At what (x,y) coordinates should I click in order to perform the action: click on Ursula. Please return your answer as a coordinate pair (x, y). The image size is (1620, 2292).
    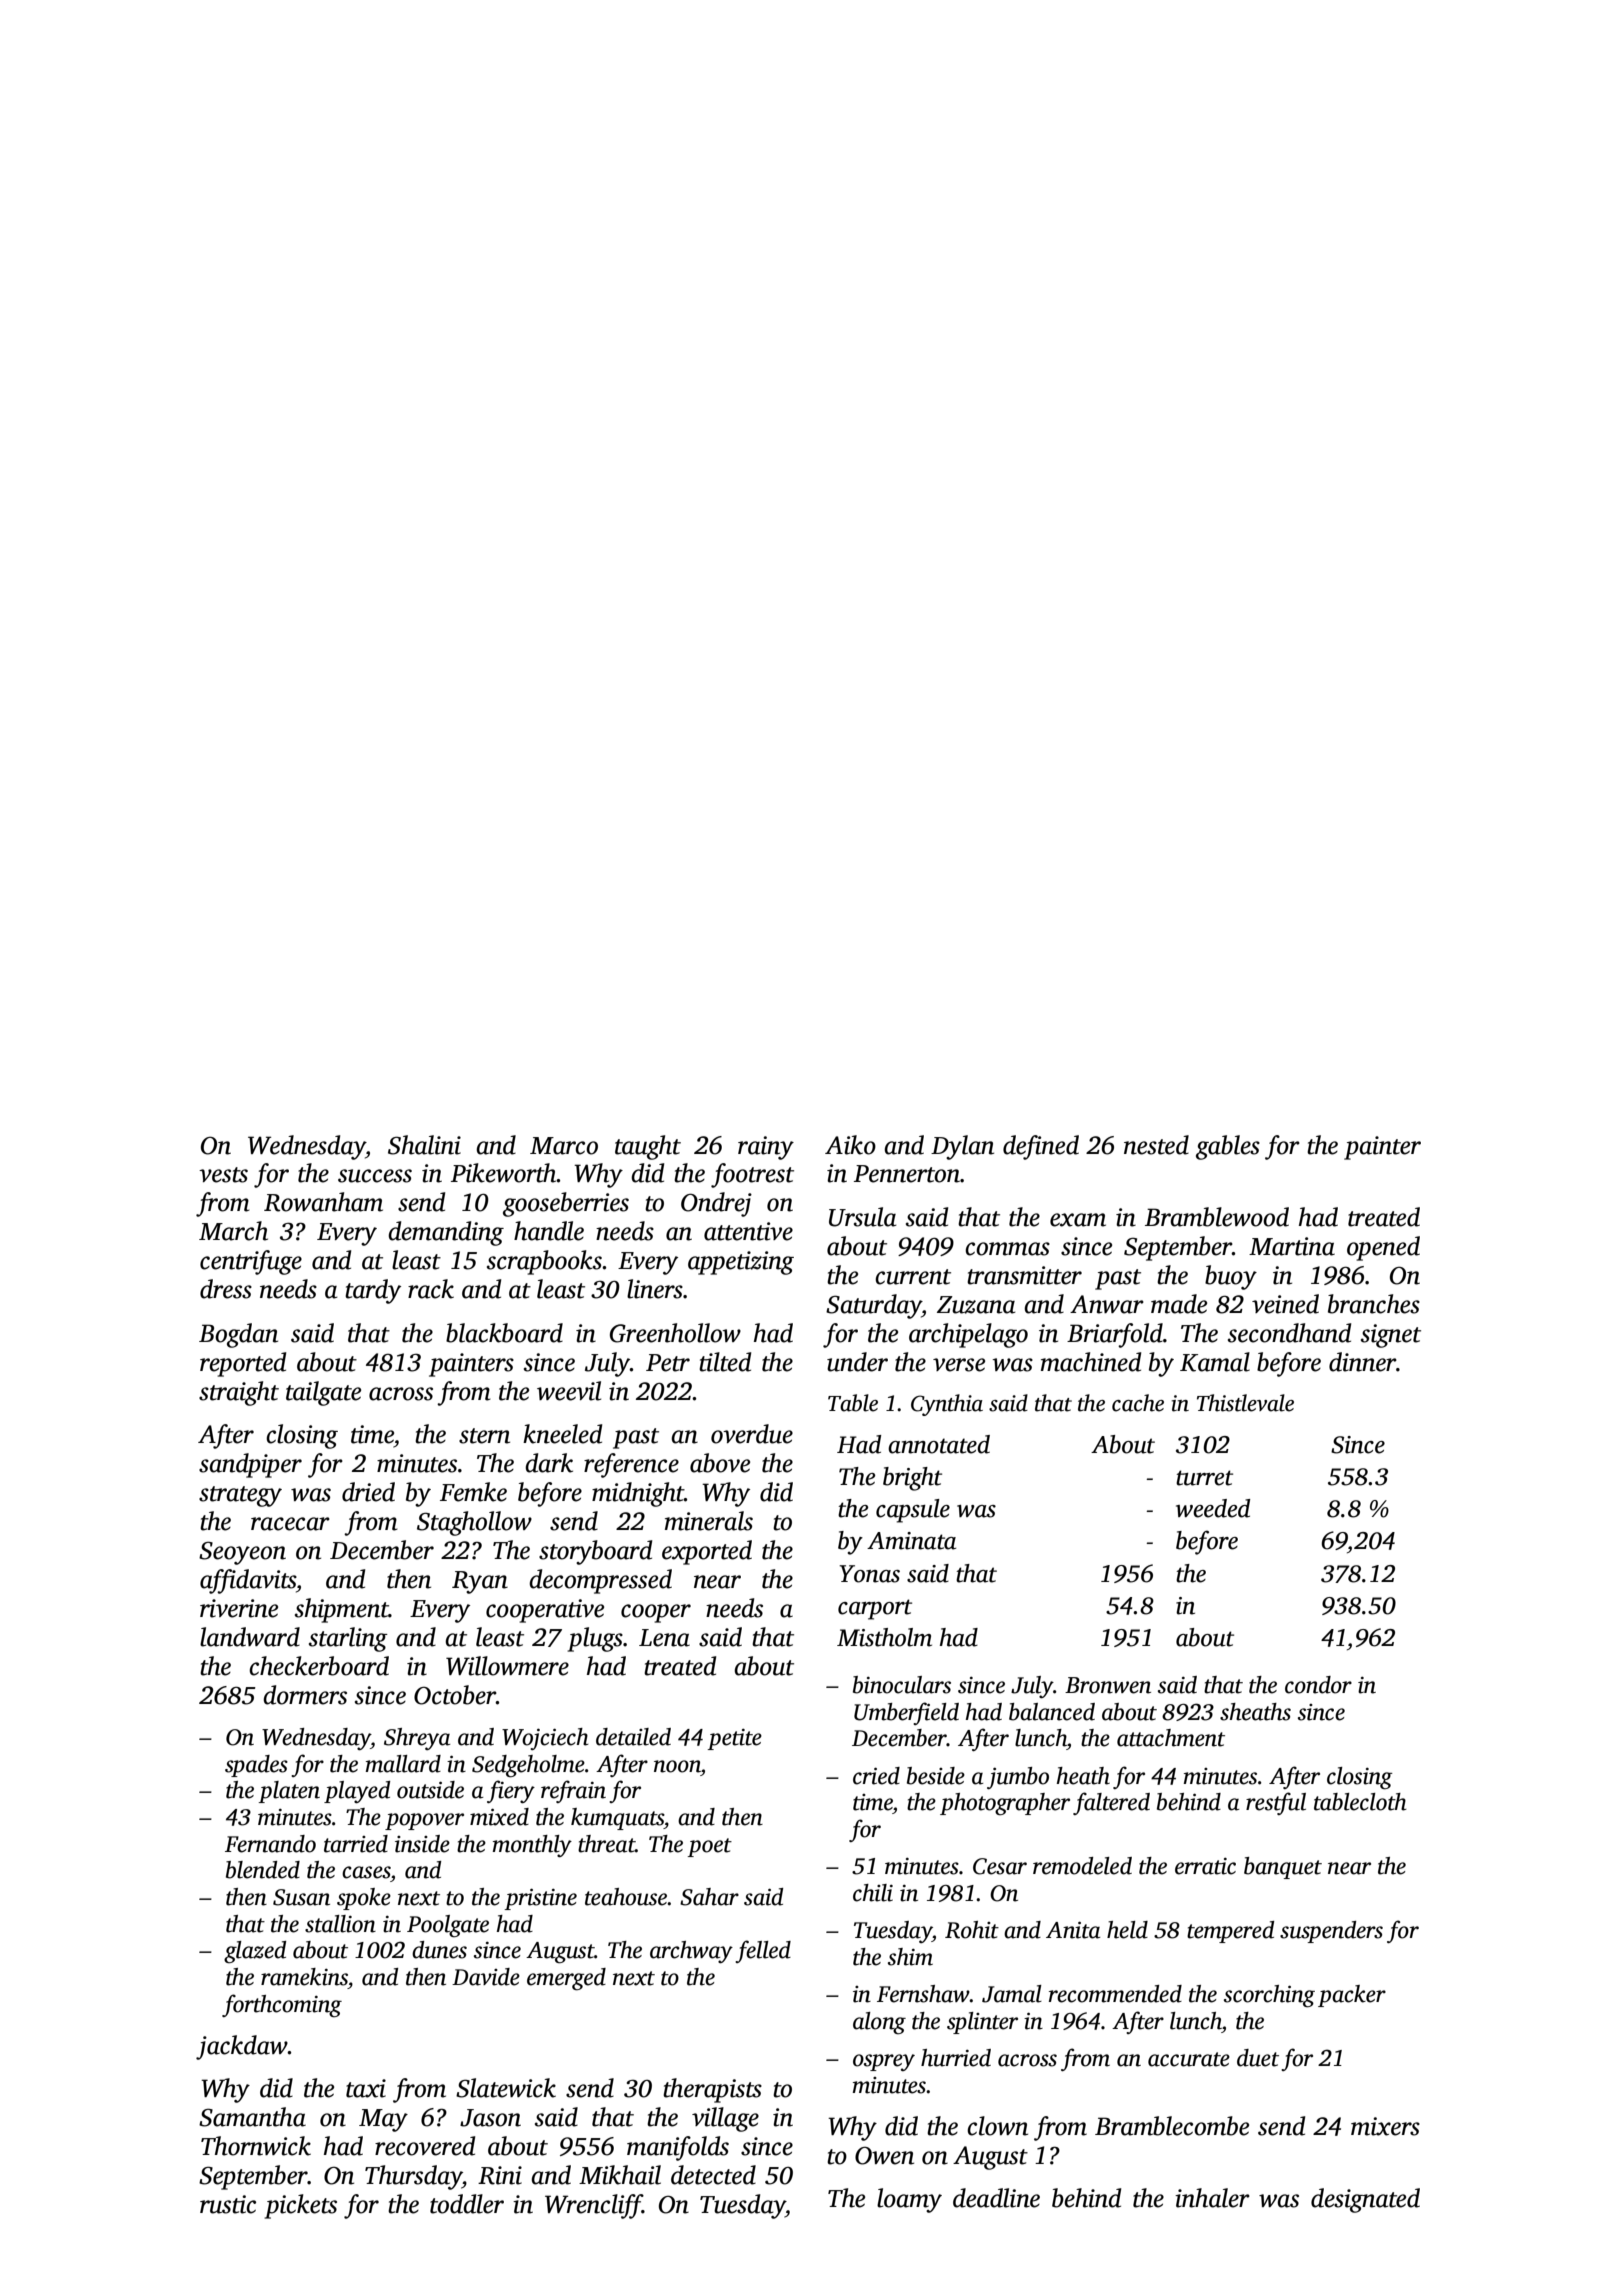
    Looking at the image, I should click on (863, 1217).
